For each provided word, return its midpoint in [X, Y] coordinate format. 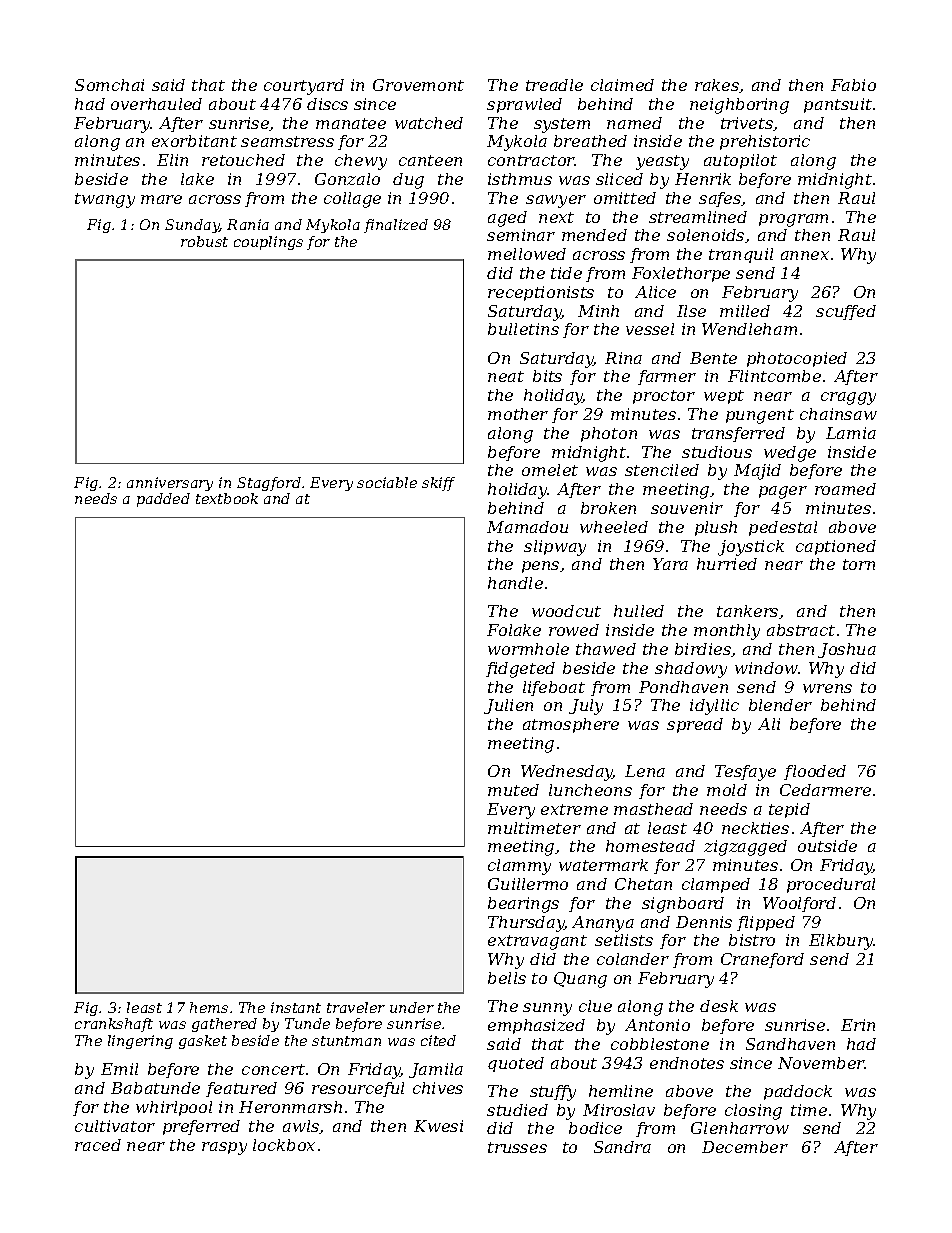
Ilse [691, 311]
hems [209, 1007]
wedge [790, 454]
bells [507, 978]
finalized [396, 226]
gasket [203, 1042]
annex [805, 255]
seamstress [287, 141]
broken [608, 508]
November [821, 1063]
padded [163, 500]
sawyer [556, 201]
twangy [105, 200]
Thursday [526, 924]
